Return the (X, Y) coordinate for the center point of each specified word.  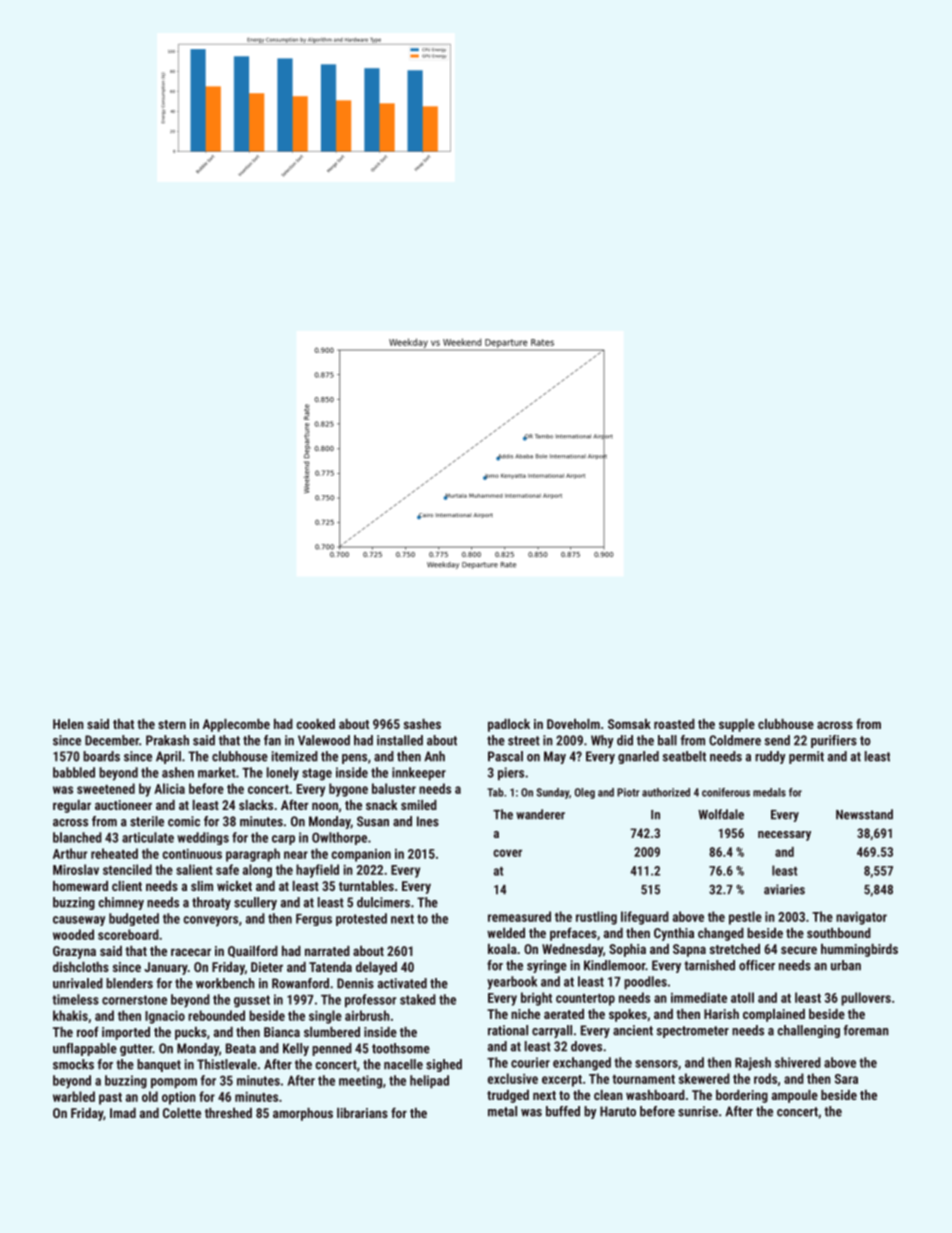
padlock (509, 725)
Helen (68, 724)
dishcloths (81, 967)
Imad (123, 1113)
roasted (674, 724)
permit (806, 757)
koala (502, 949)
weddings (203, 838)
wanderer (540, 814)
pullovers (866, 999)
